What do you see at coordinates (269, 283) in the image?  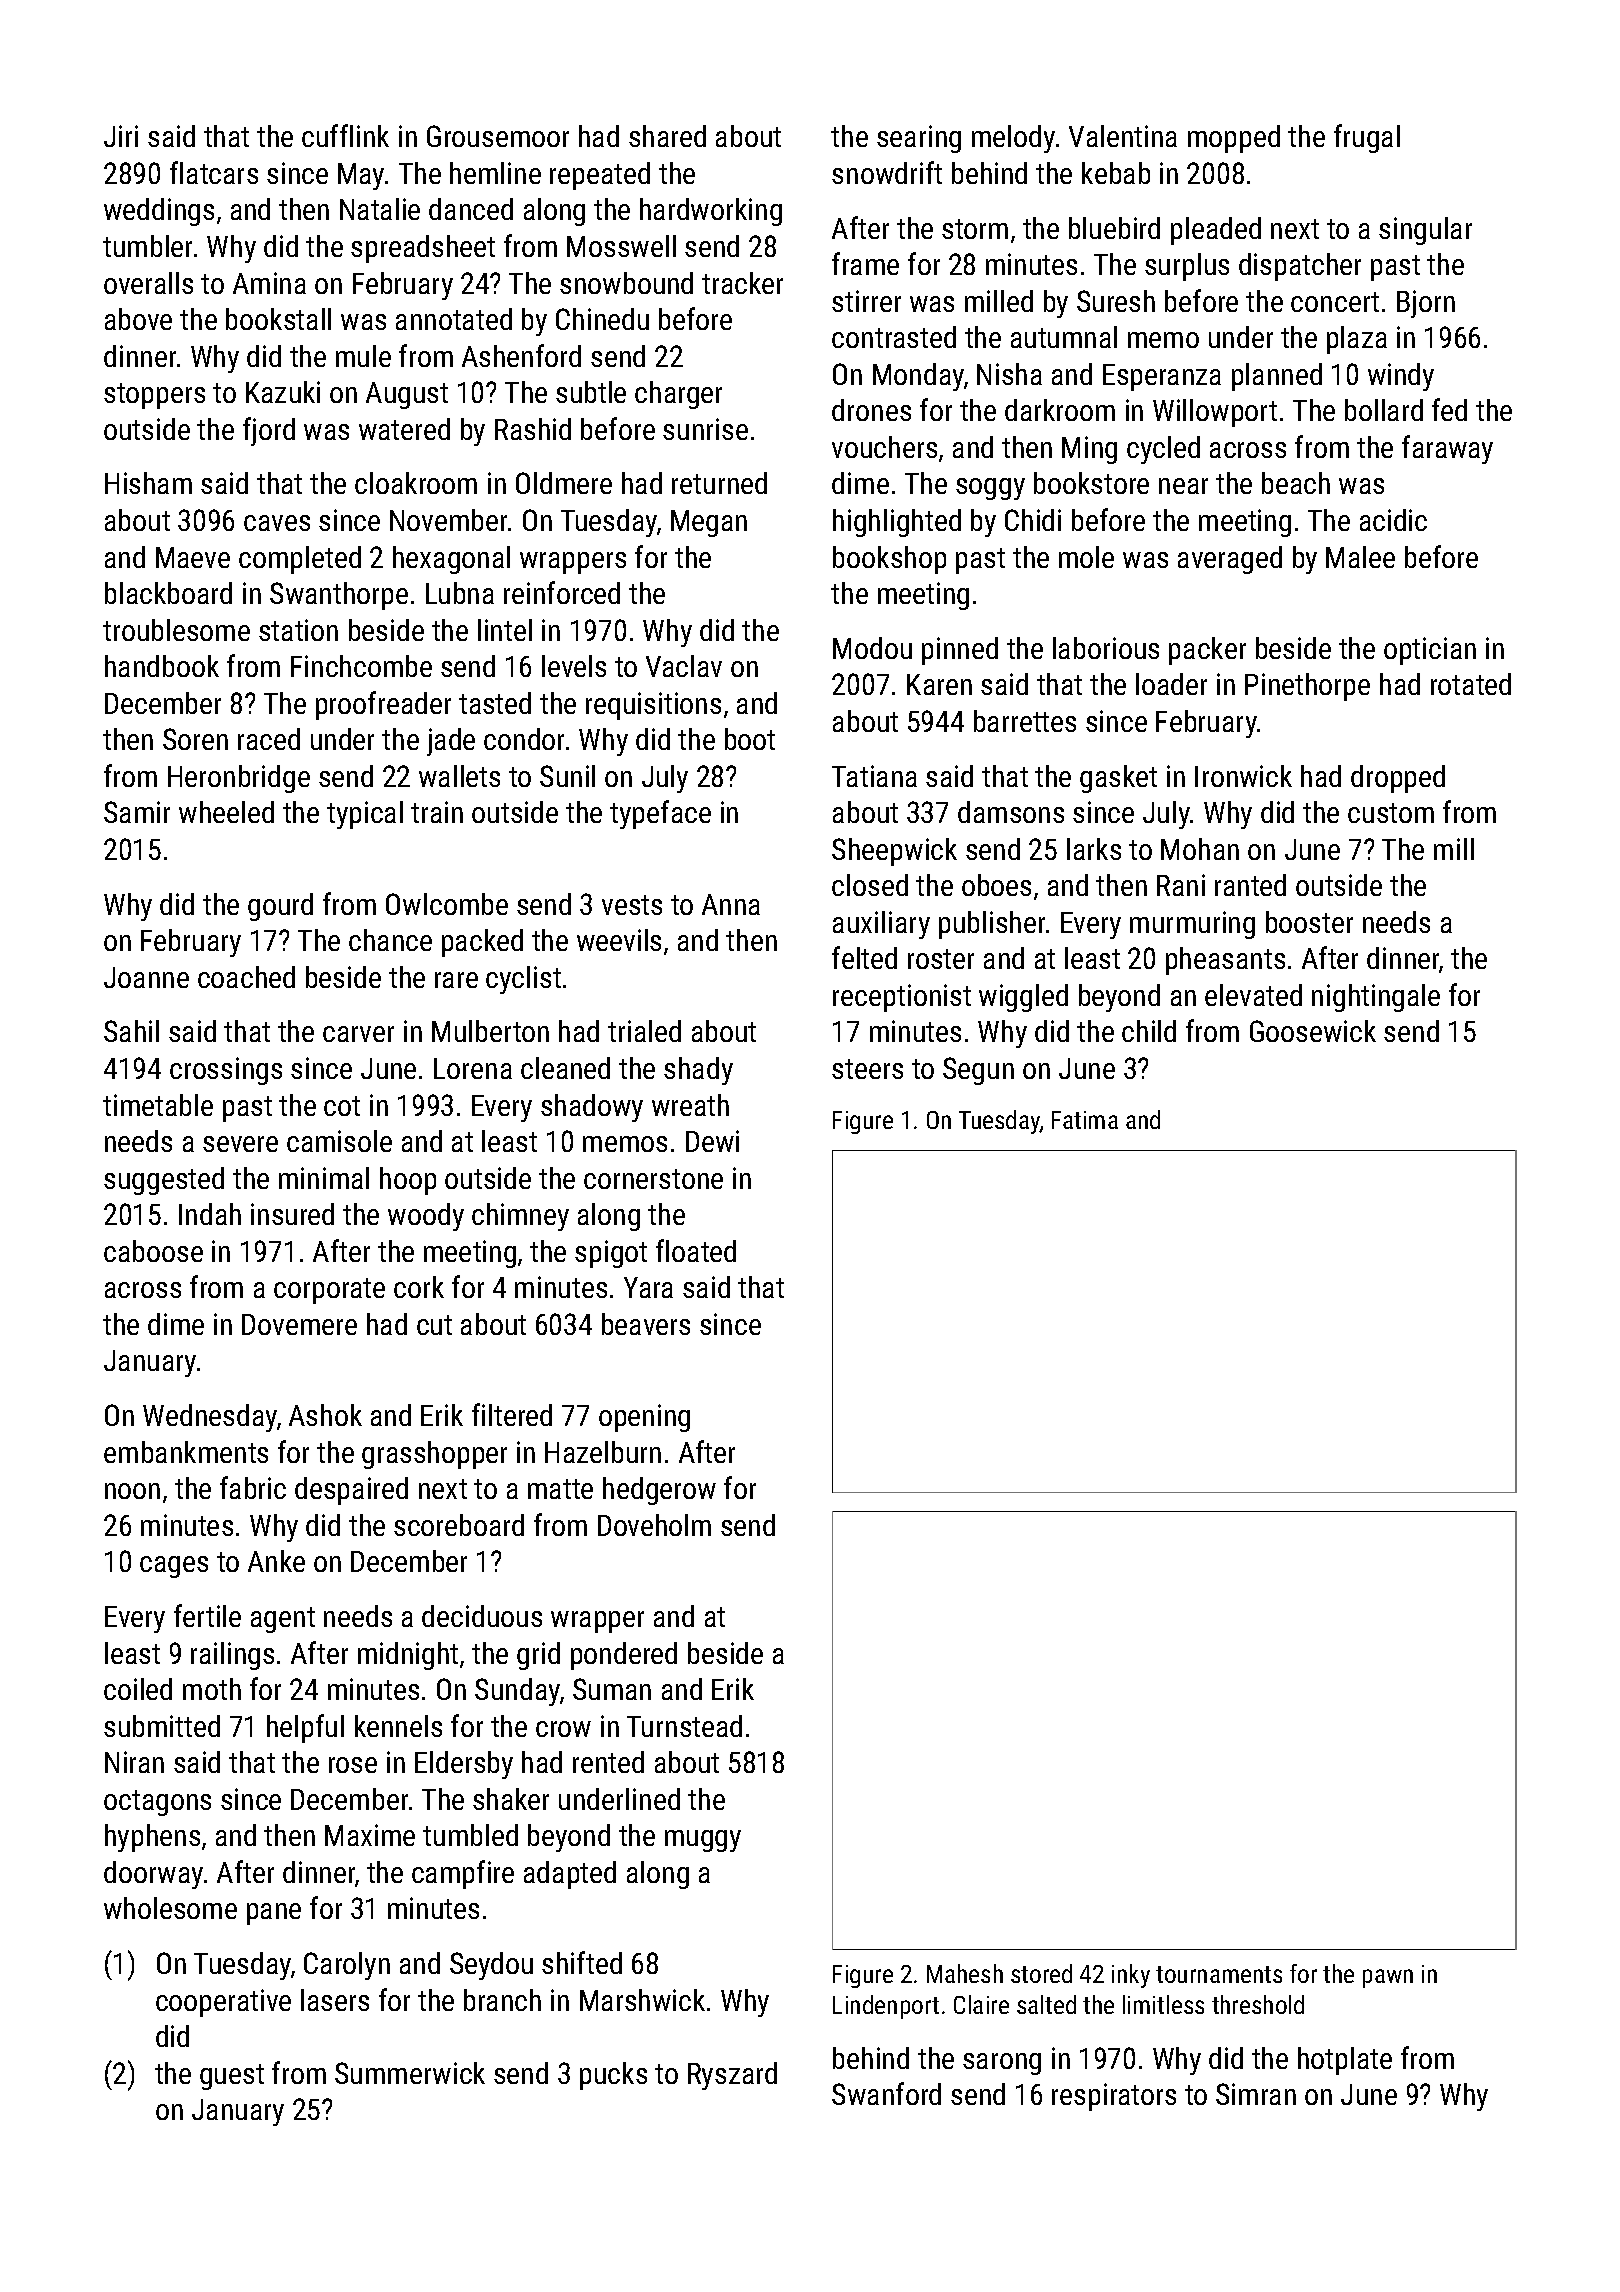 I see `Amina` at bounding box center [269, 283].
